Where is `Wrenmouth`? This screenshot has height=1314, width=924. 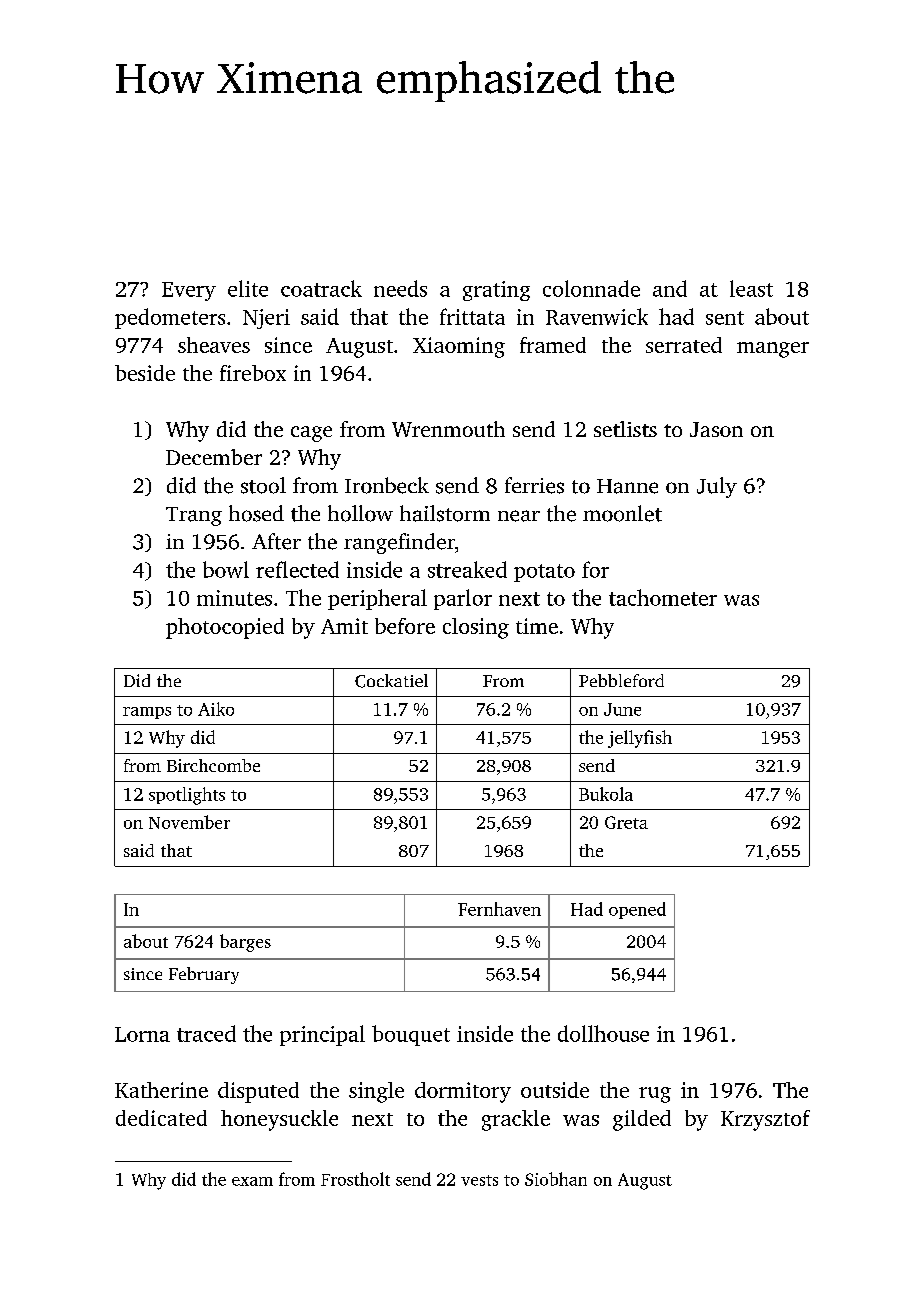
Wrenmouth is located at coordinates (448, 429).
